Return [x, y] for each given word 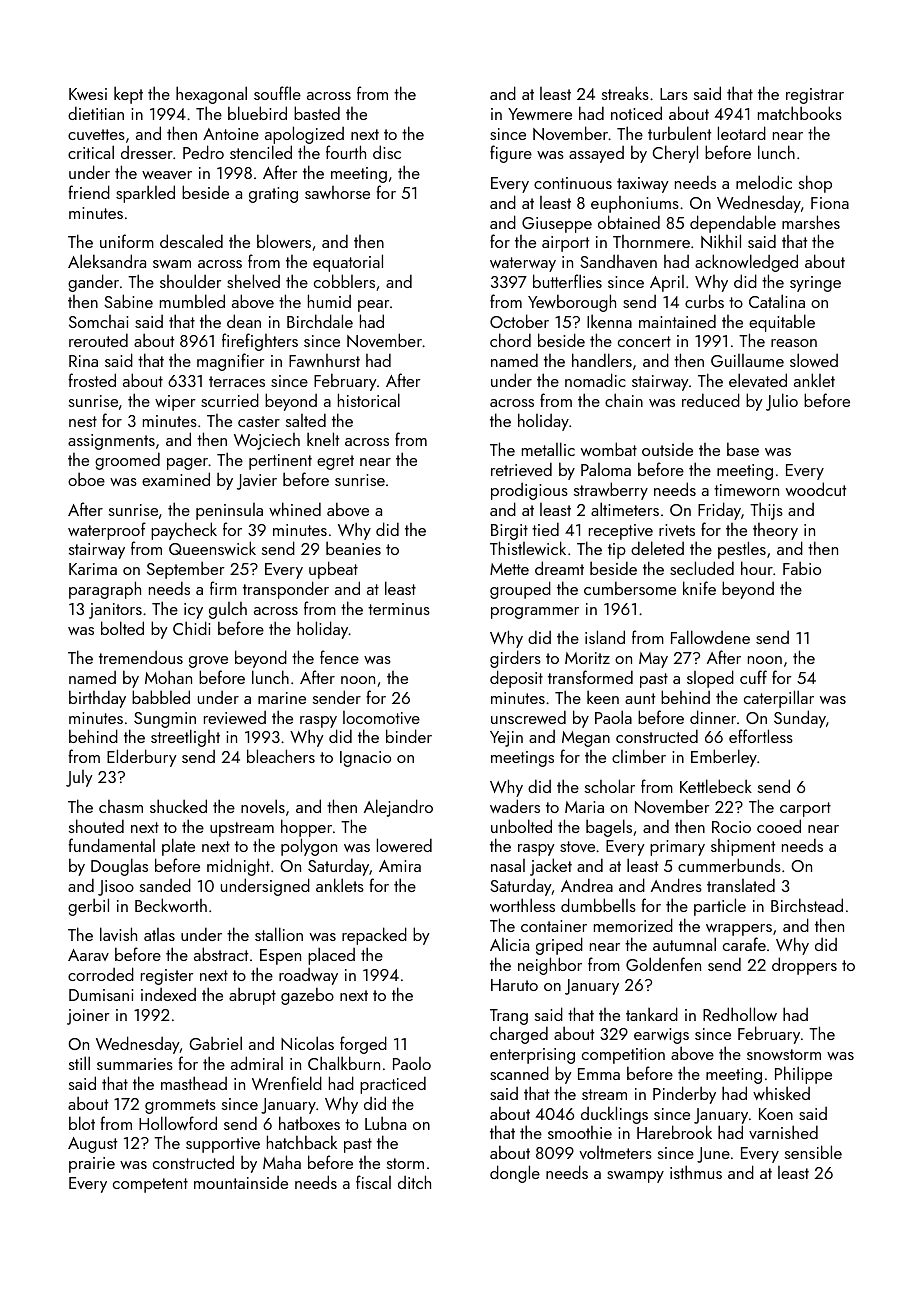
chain [624, 400]
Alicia [509, 944]
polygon [309, 847]
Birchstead [807, 905]
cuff [753, 677]
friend [89, 192]
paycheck [184, 531]
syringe [815, 284]
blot [82, 1123]
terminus [399, 609]
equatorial [348, 263]
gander [93, 283]
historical [369, 400]
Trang [509, 1017]
